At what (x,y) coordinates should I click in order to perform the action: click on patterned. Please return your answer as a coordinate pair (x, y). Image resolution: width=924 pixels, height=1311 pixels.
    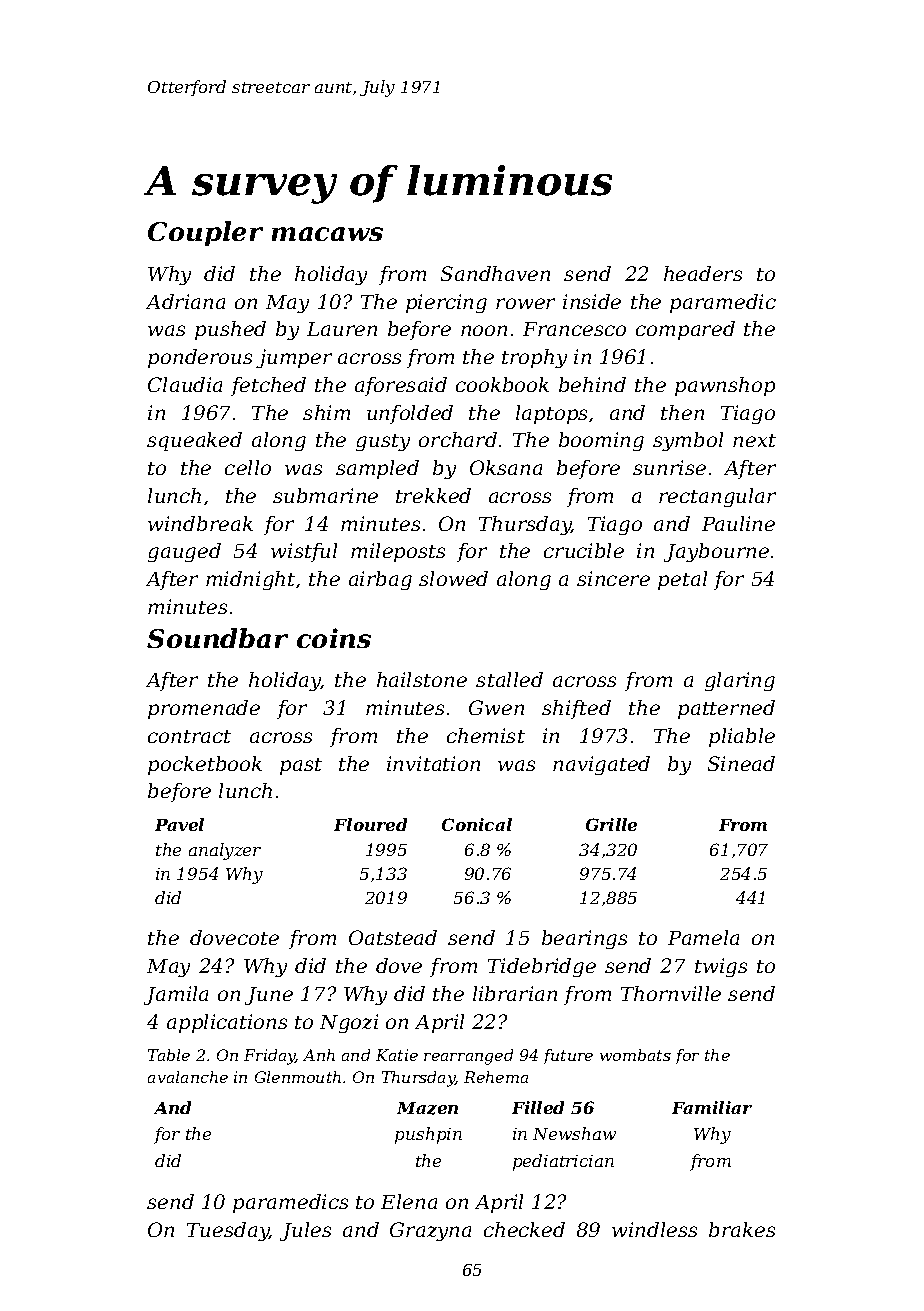
    Looking at the image, I should click on (726, 709).
